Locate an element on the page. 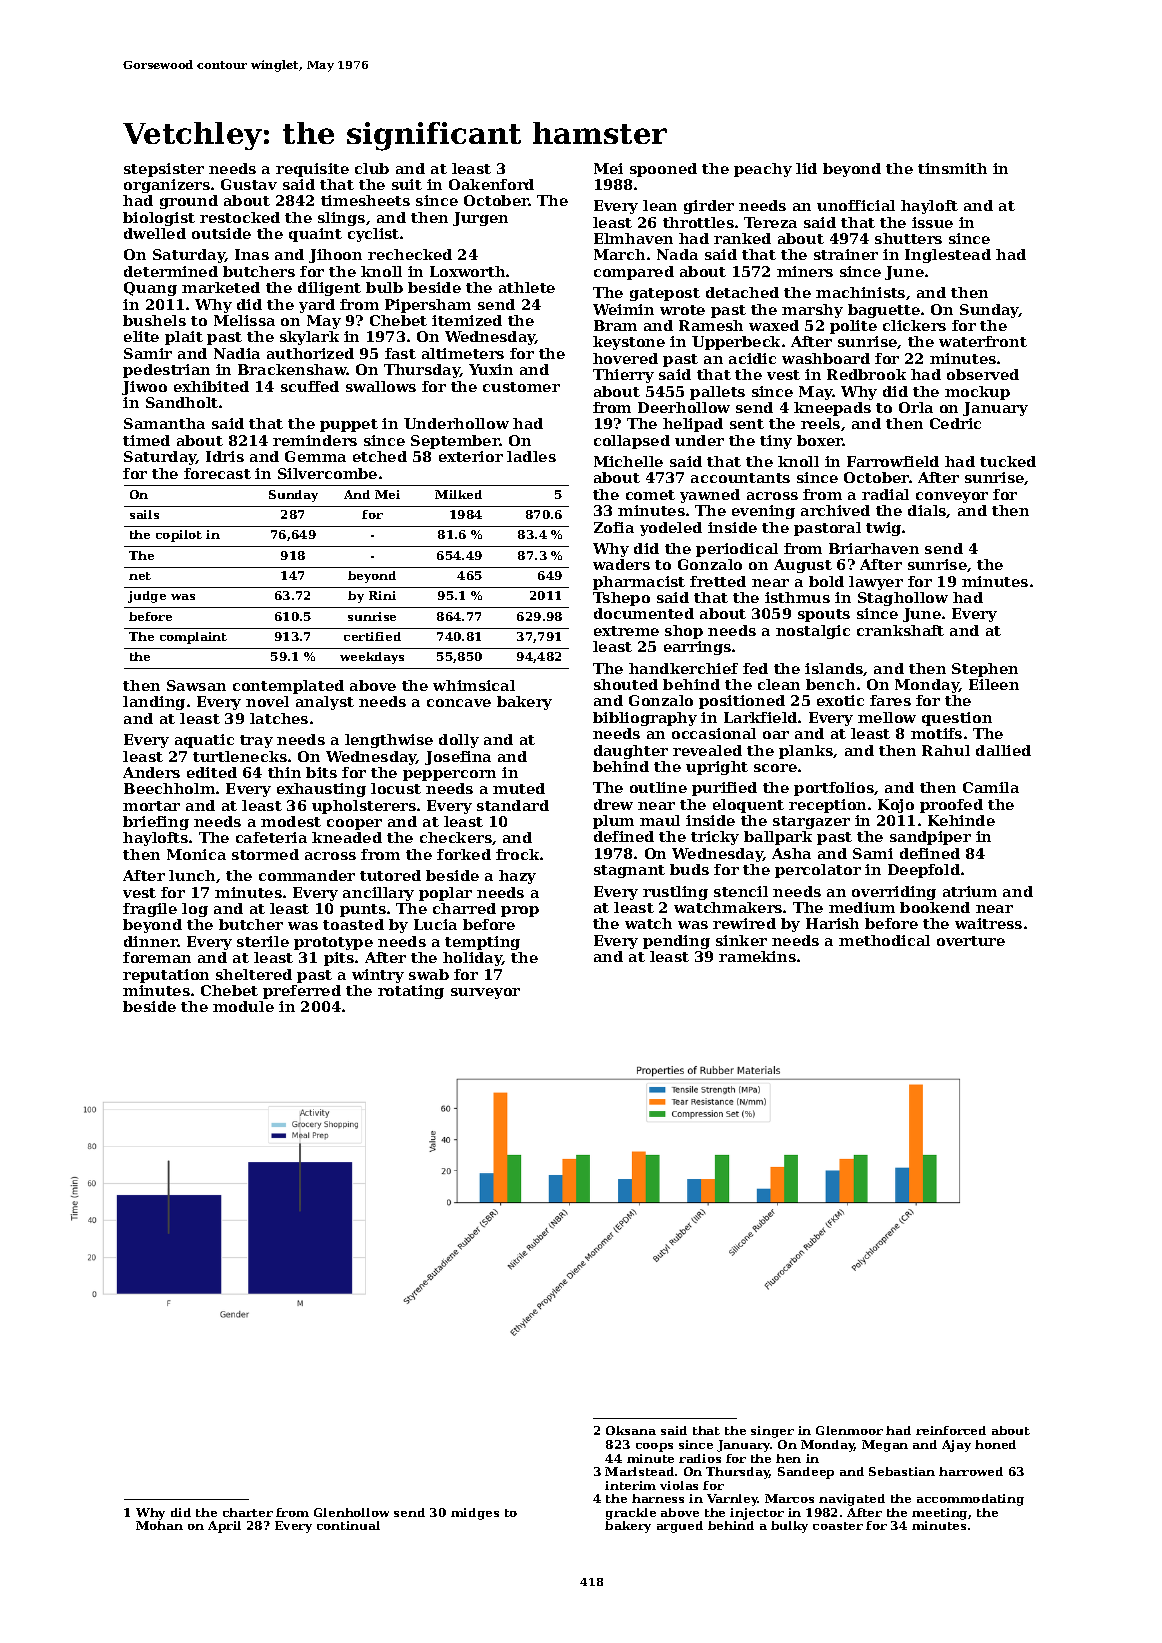 This image has width=1162, height=1643. Silvercombe is located at coordinates (327, 473).
